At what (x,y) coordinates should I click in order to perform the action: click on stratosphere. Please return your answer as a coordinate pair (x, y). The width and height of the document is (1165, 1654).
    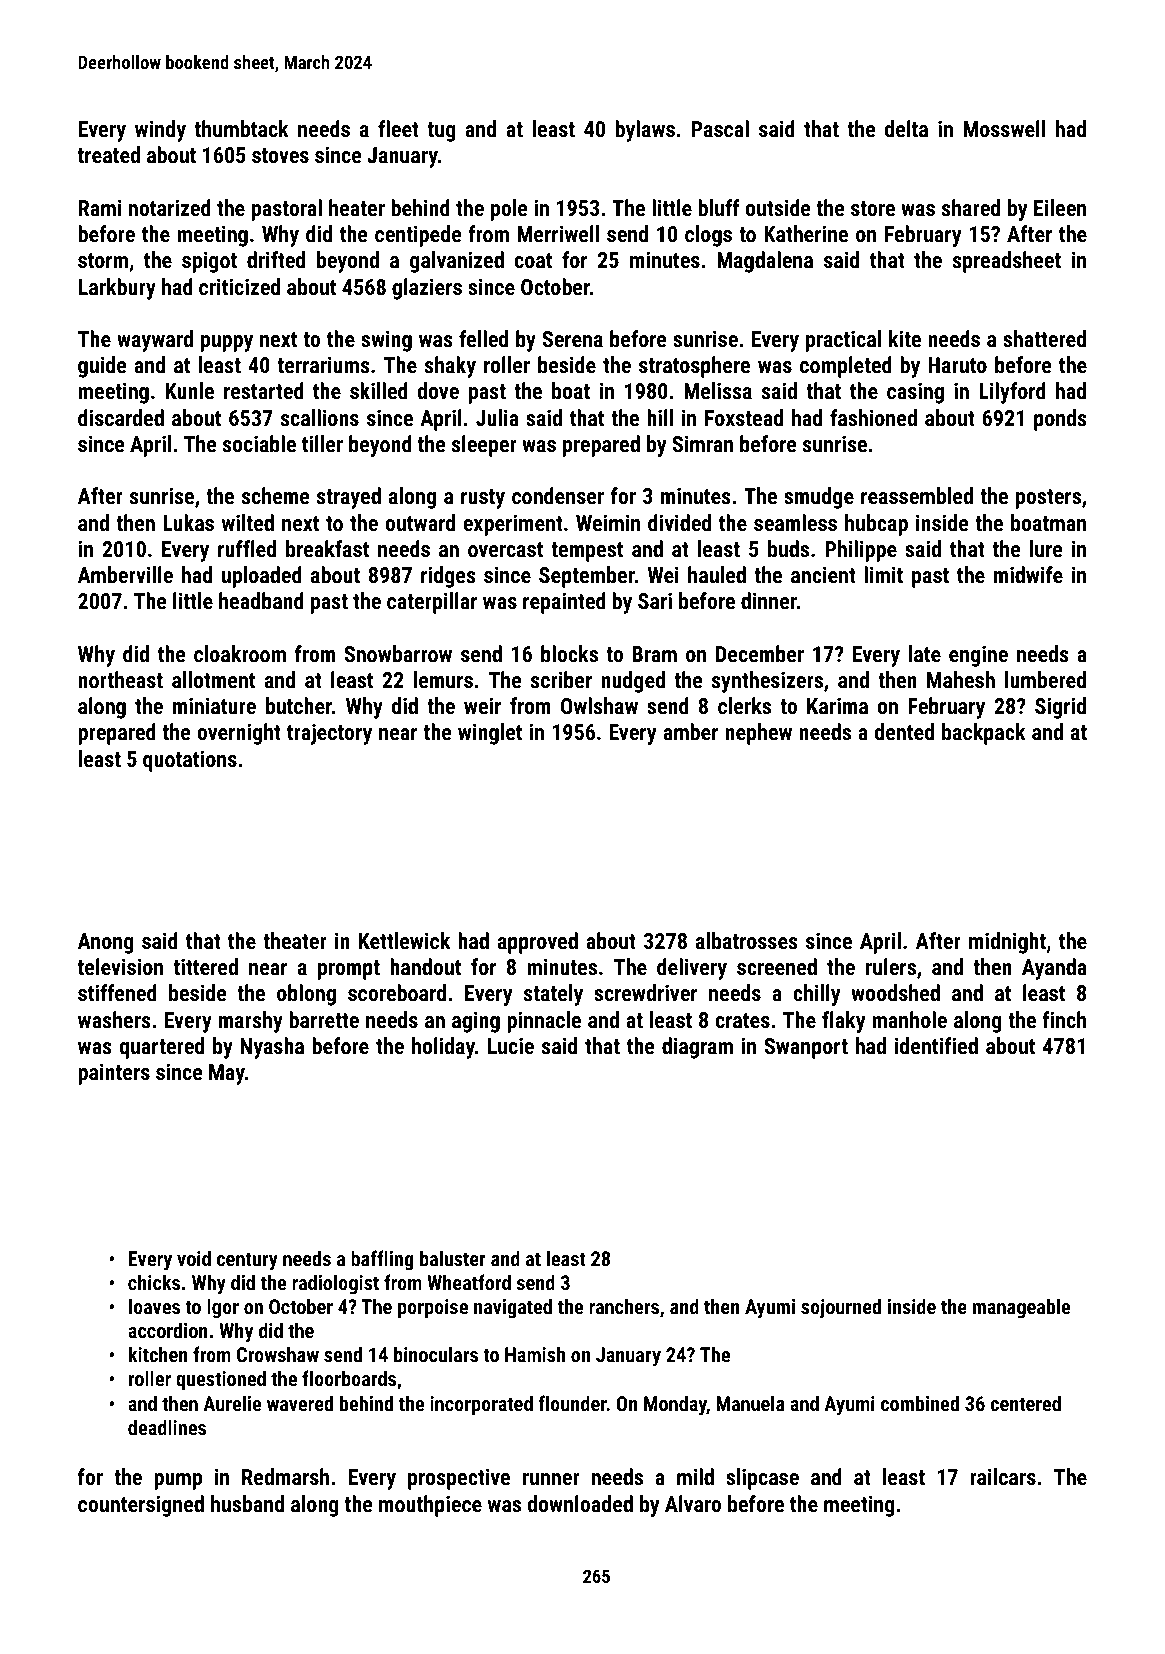
    Looking at the image, I should click on (694, 367).
